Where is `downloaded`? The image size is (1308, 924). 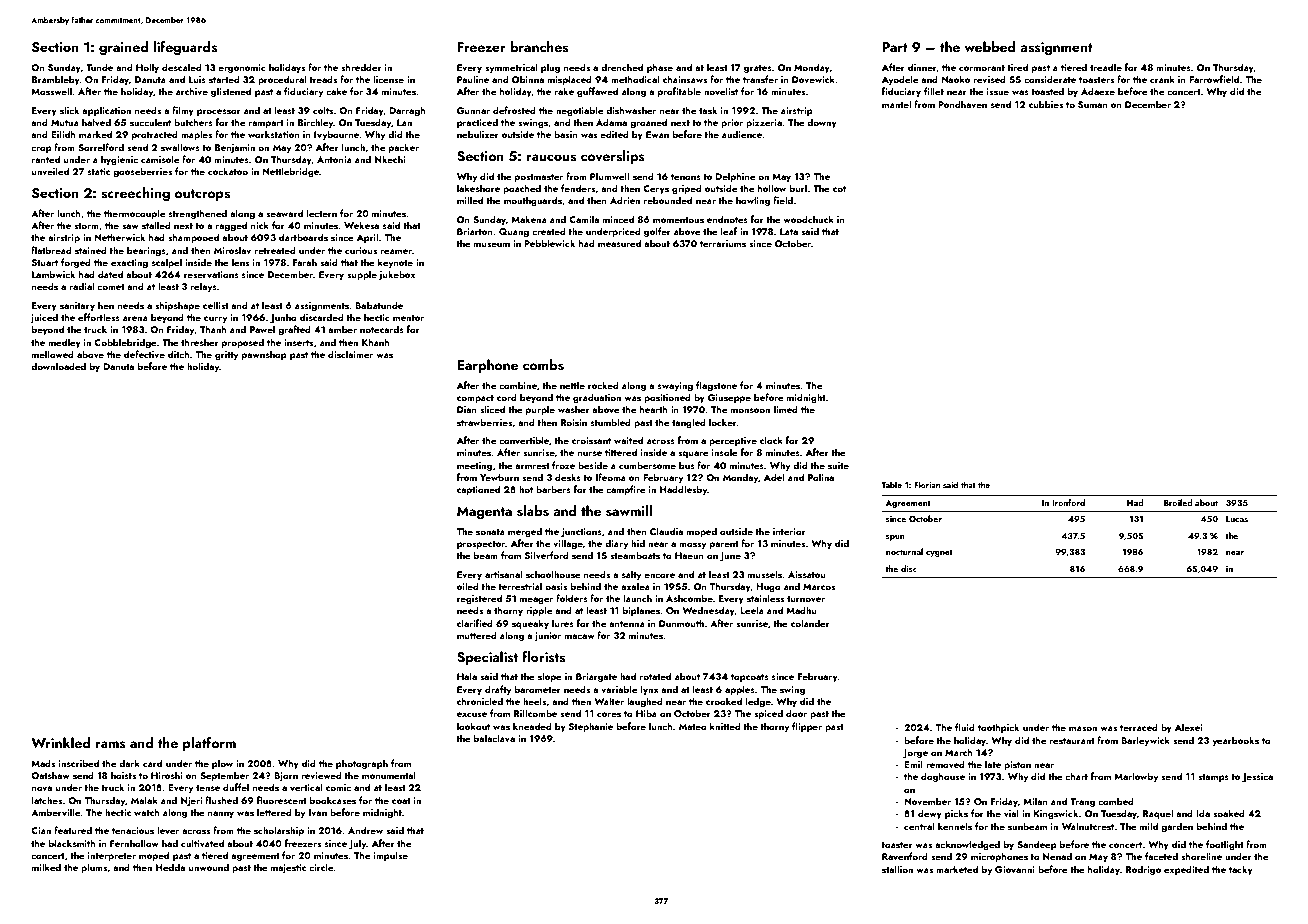 downloaded is located at coordinates (58, 366).
